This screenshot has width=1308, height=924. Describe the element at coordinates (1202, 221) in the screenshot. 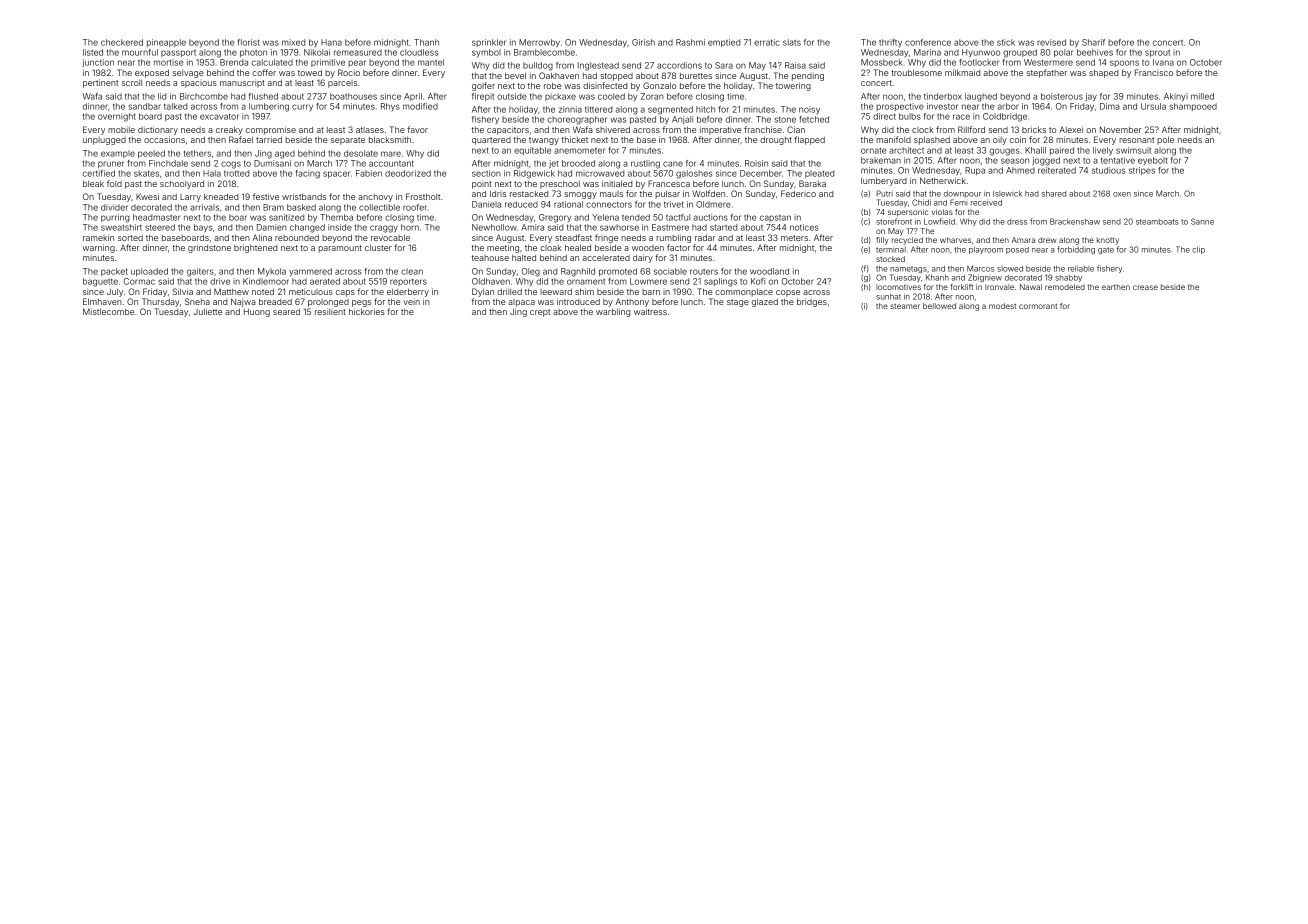

I see `Sanne` at that location.
